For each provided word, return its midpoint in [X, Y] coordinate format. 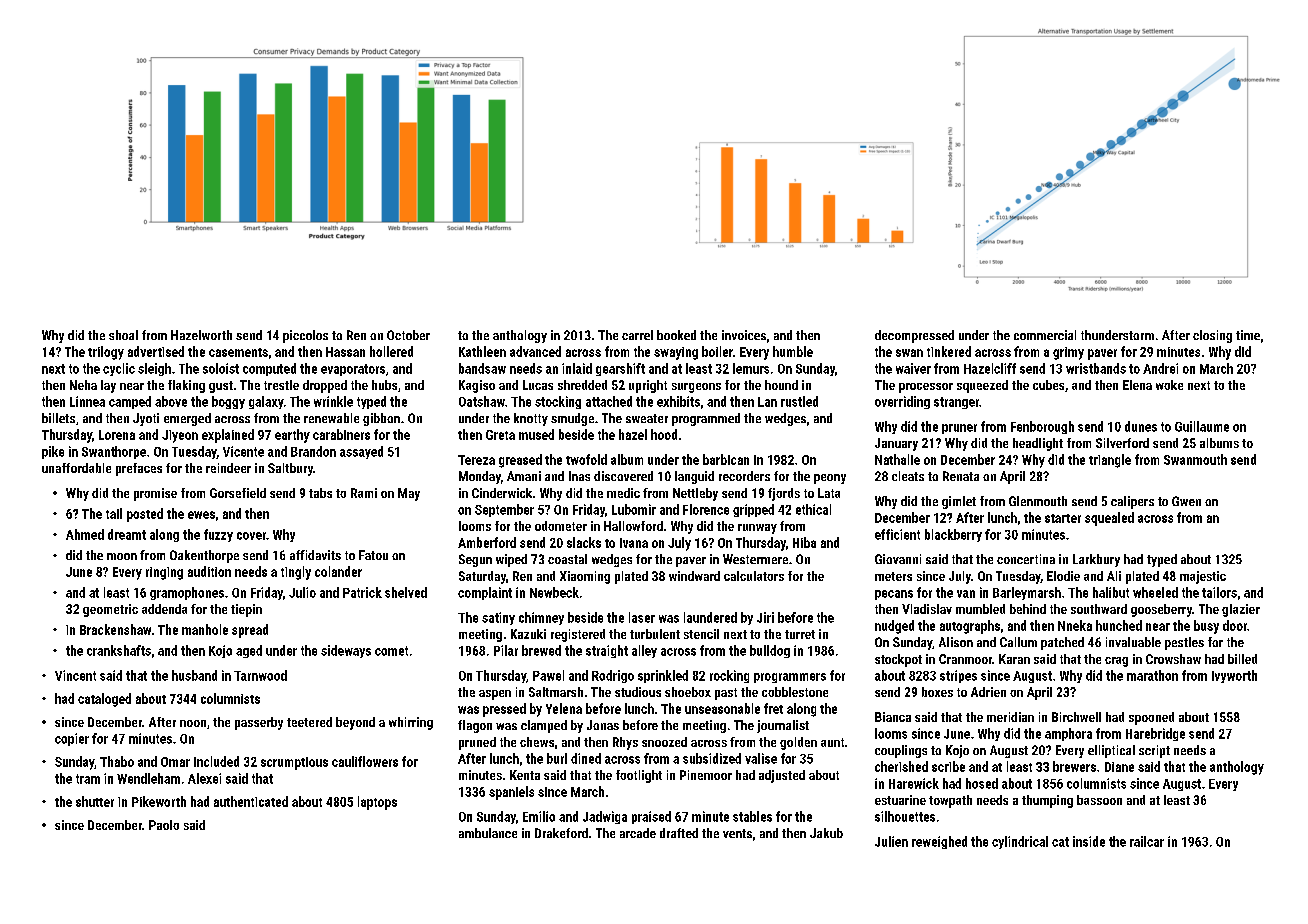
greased [520, 461]
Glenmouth [1038, 501]
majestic [1203, 577]
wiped [511, 560]
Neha [83, 385]
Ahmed [85, 534]
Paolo [164, 825]
